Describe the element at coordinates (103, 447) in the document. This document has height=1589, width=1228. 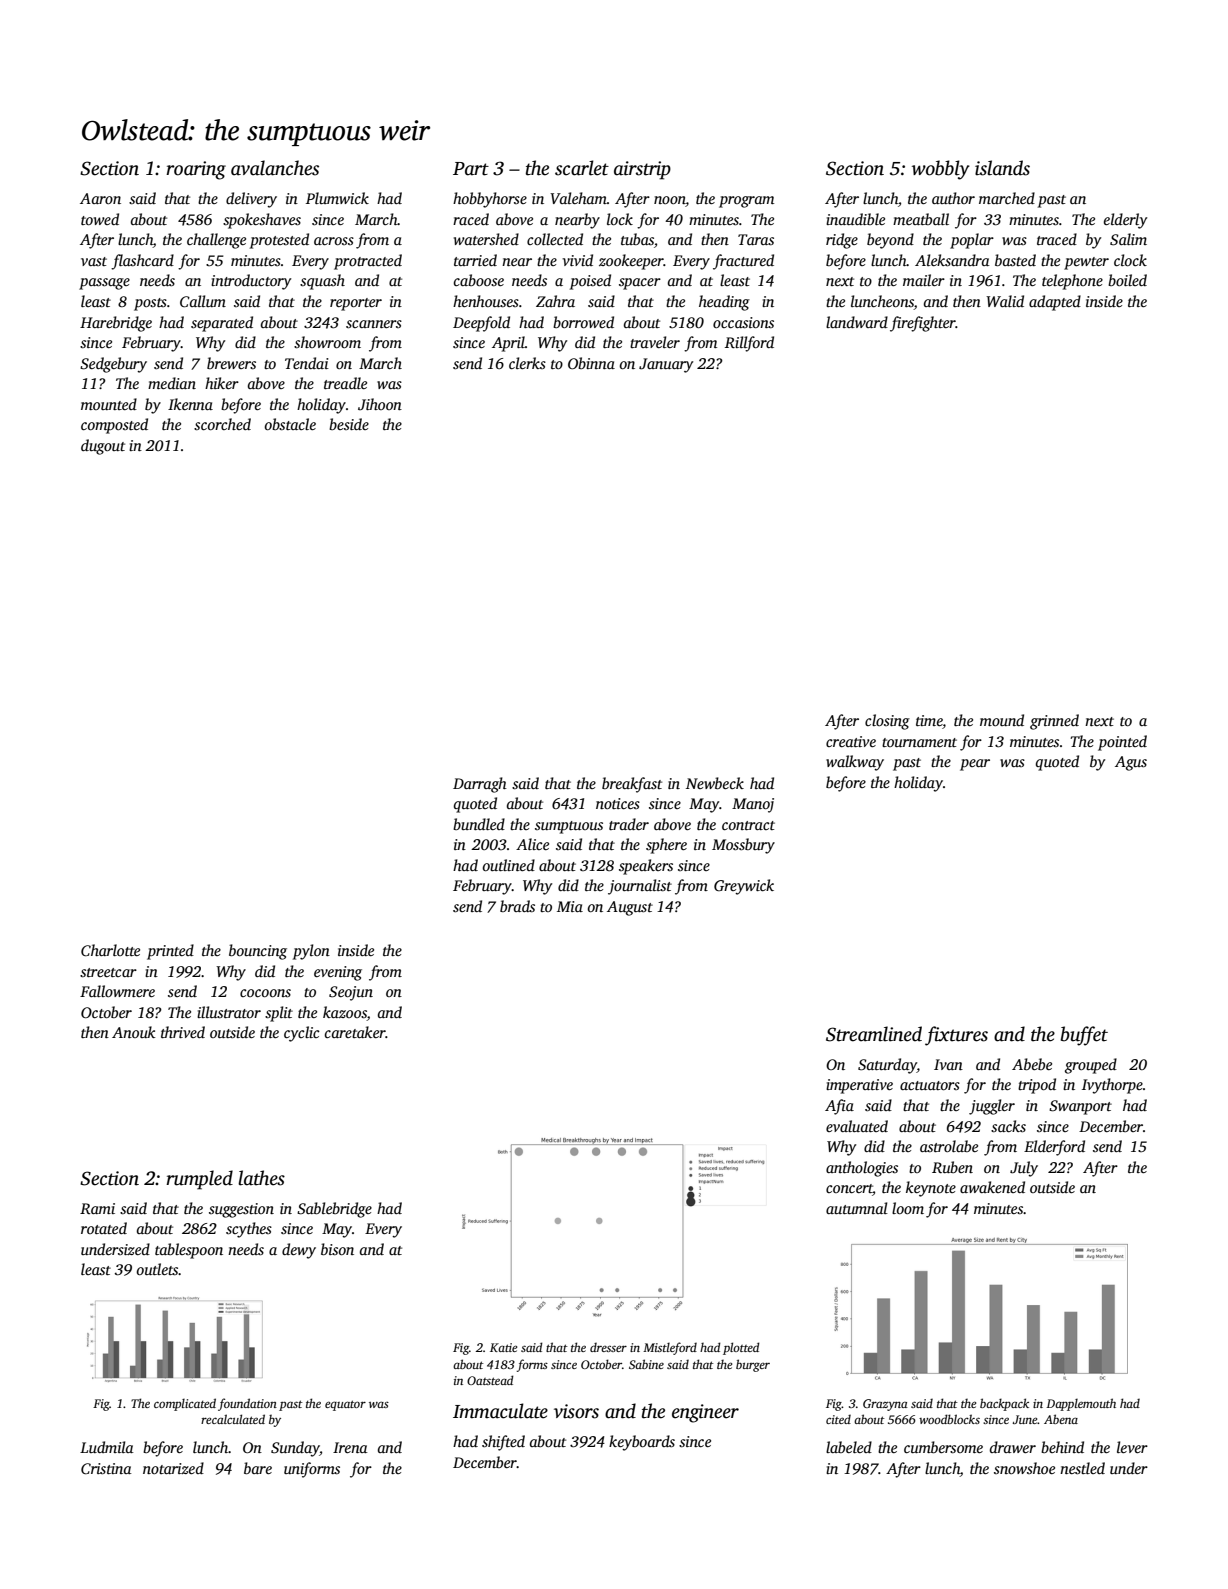
I see `dugout` at that location.
